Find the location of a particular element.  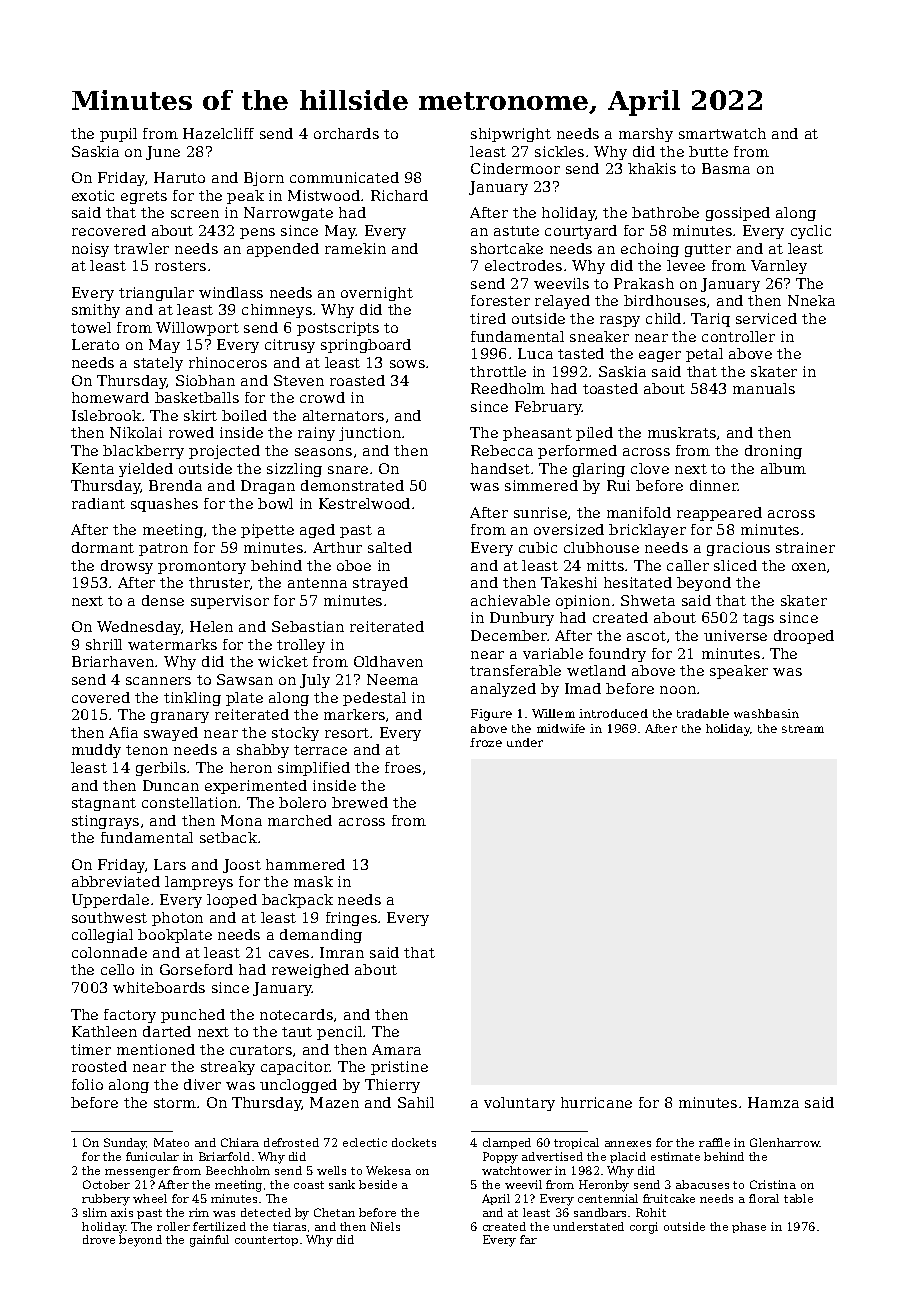

cyclic is located at coordinates (811, 232).
